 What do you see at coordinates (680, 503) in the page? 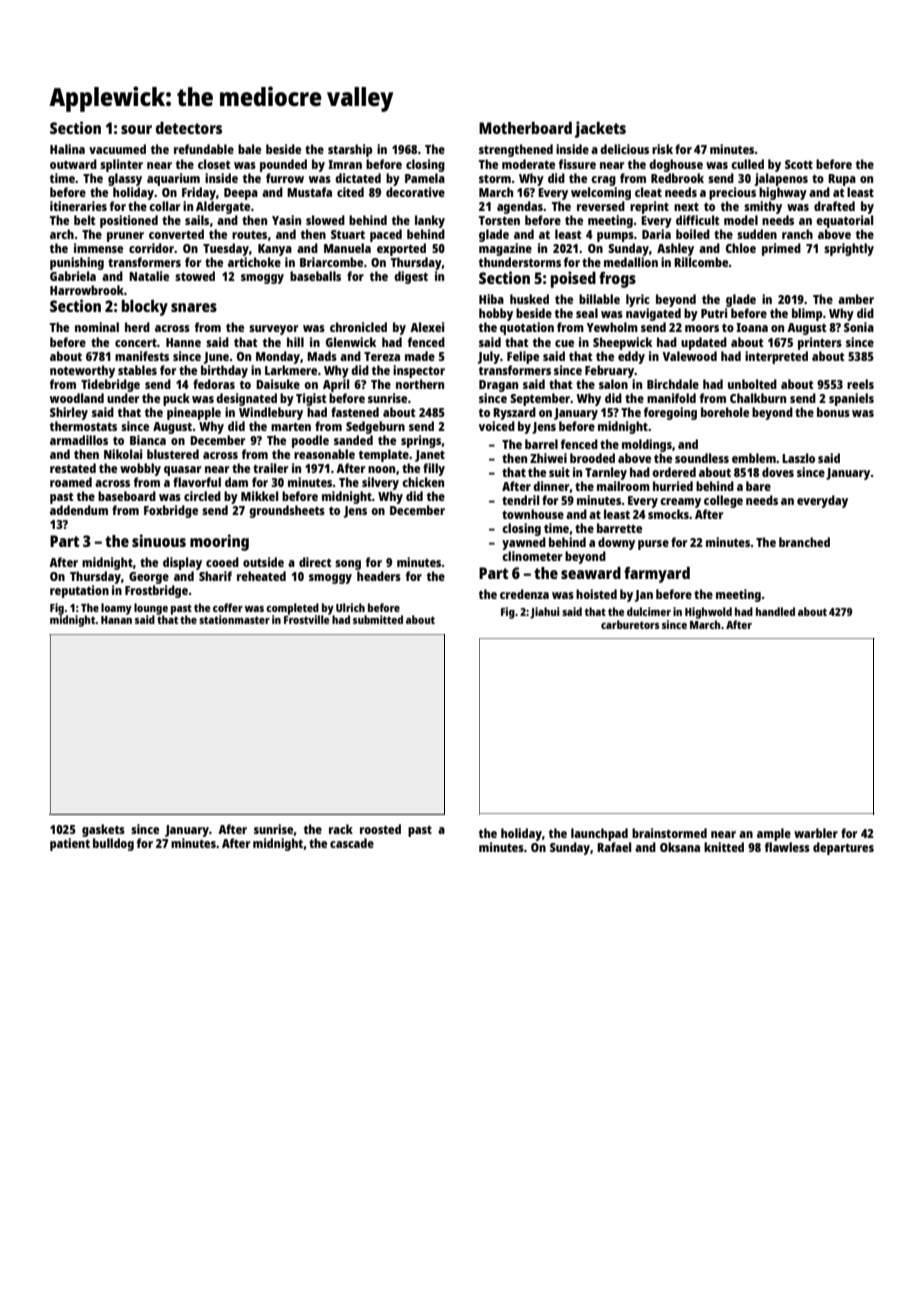
I see `creamy` at bounding box center [680, 503].
